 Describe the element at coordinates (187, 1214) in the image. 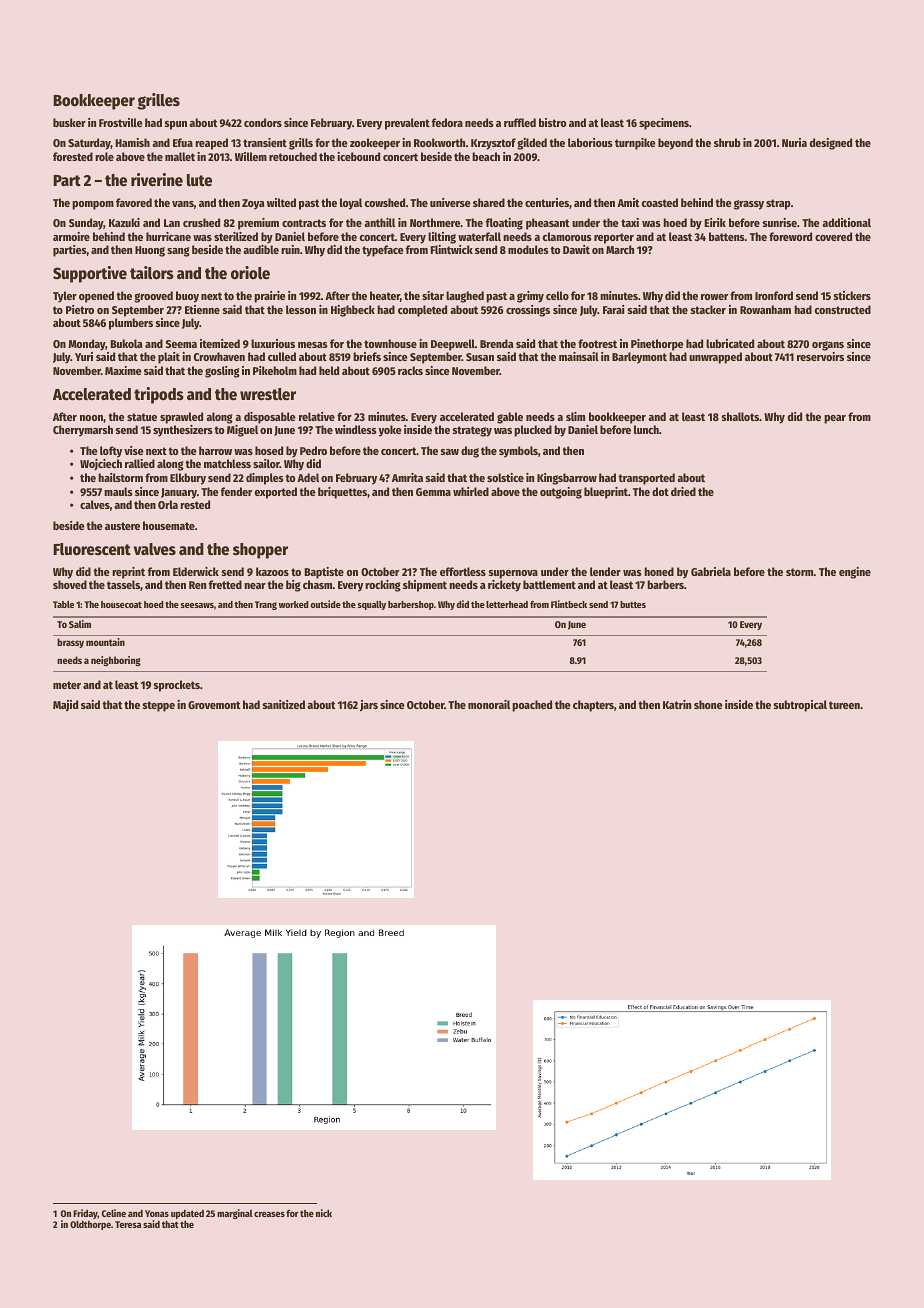

I see `updated` at that location.
